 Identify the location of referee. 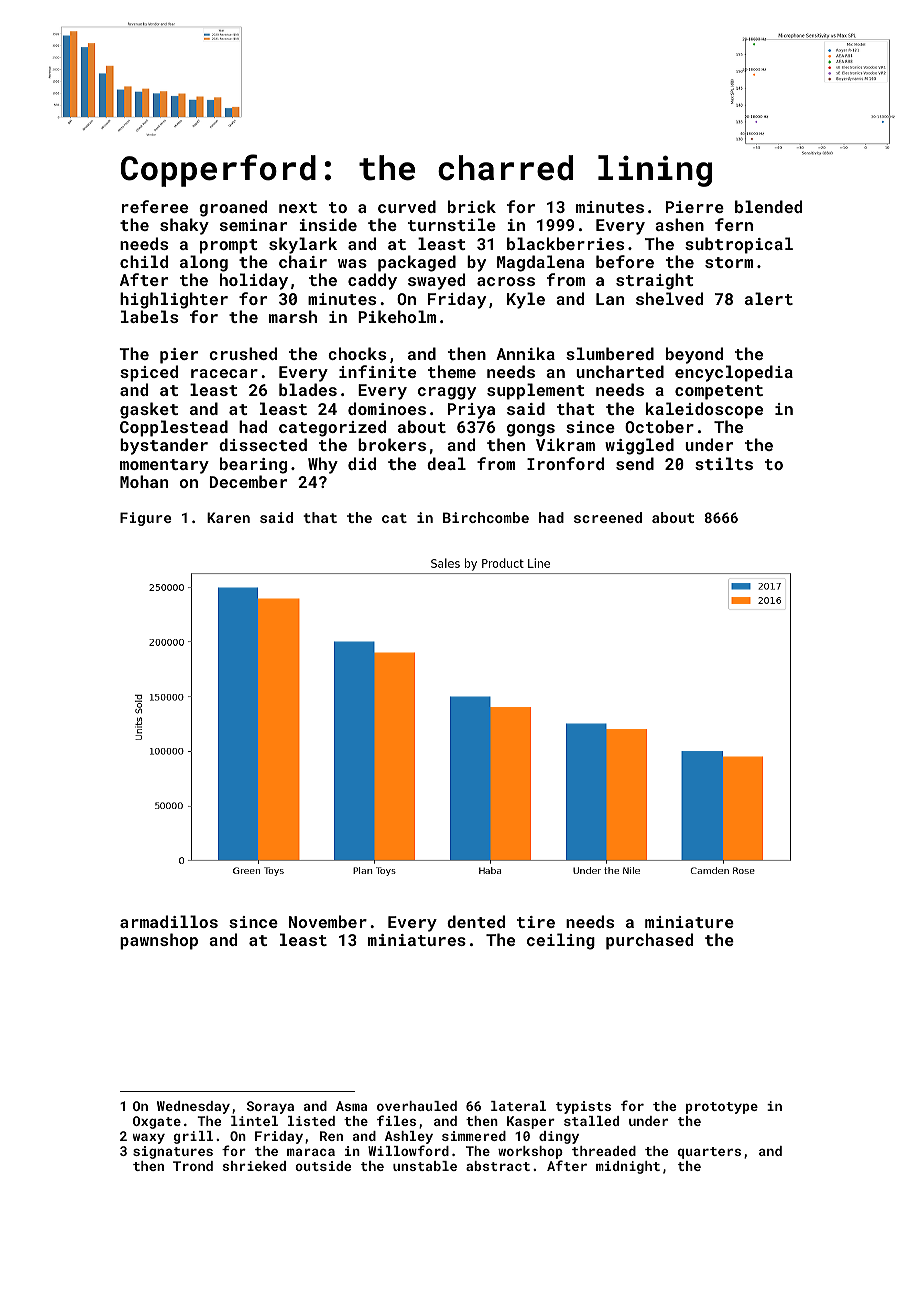
(155, 206).
